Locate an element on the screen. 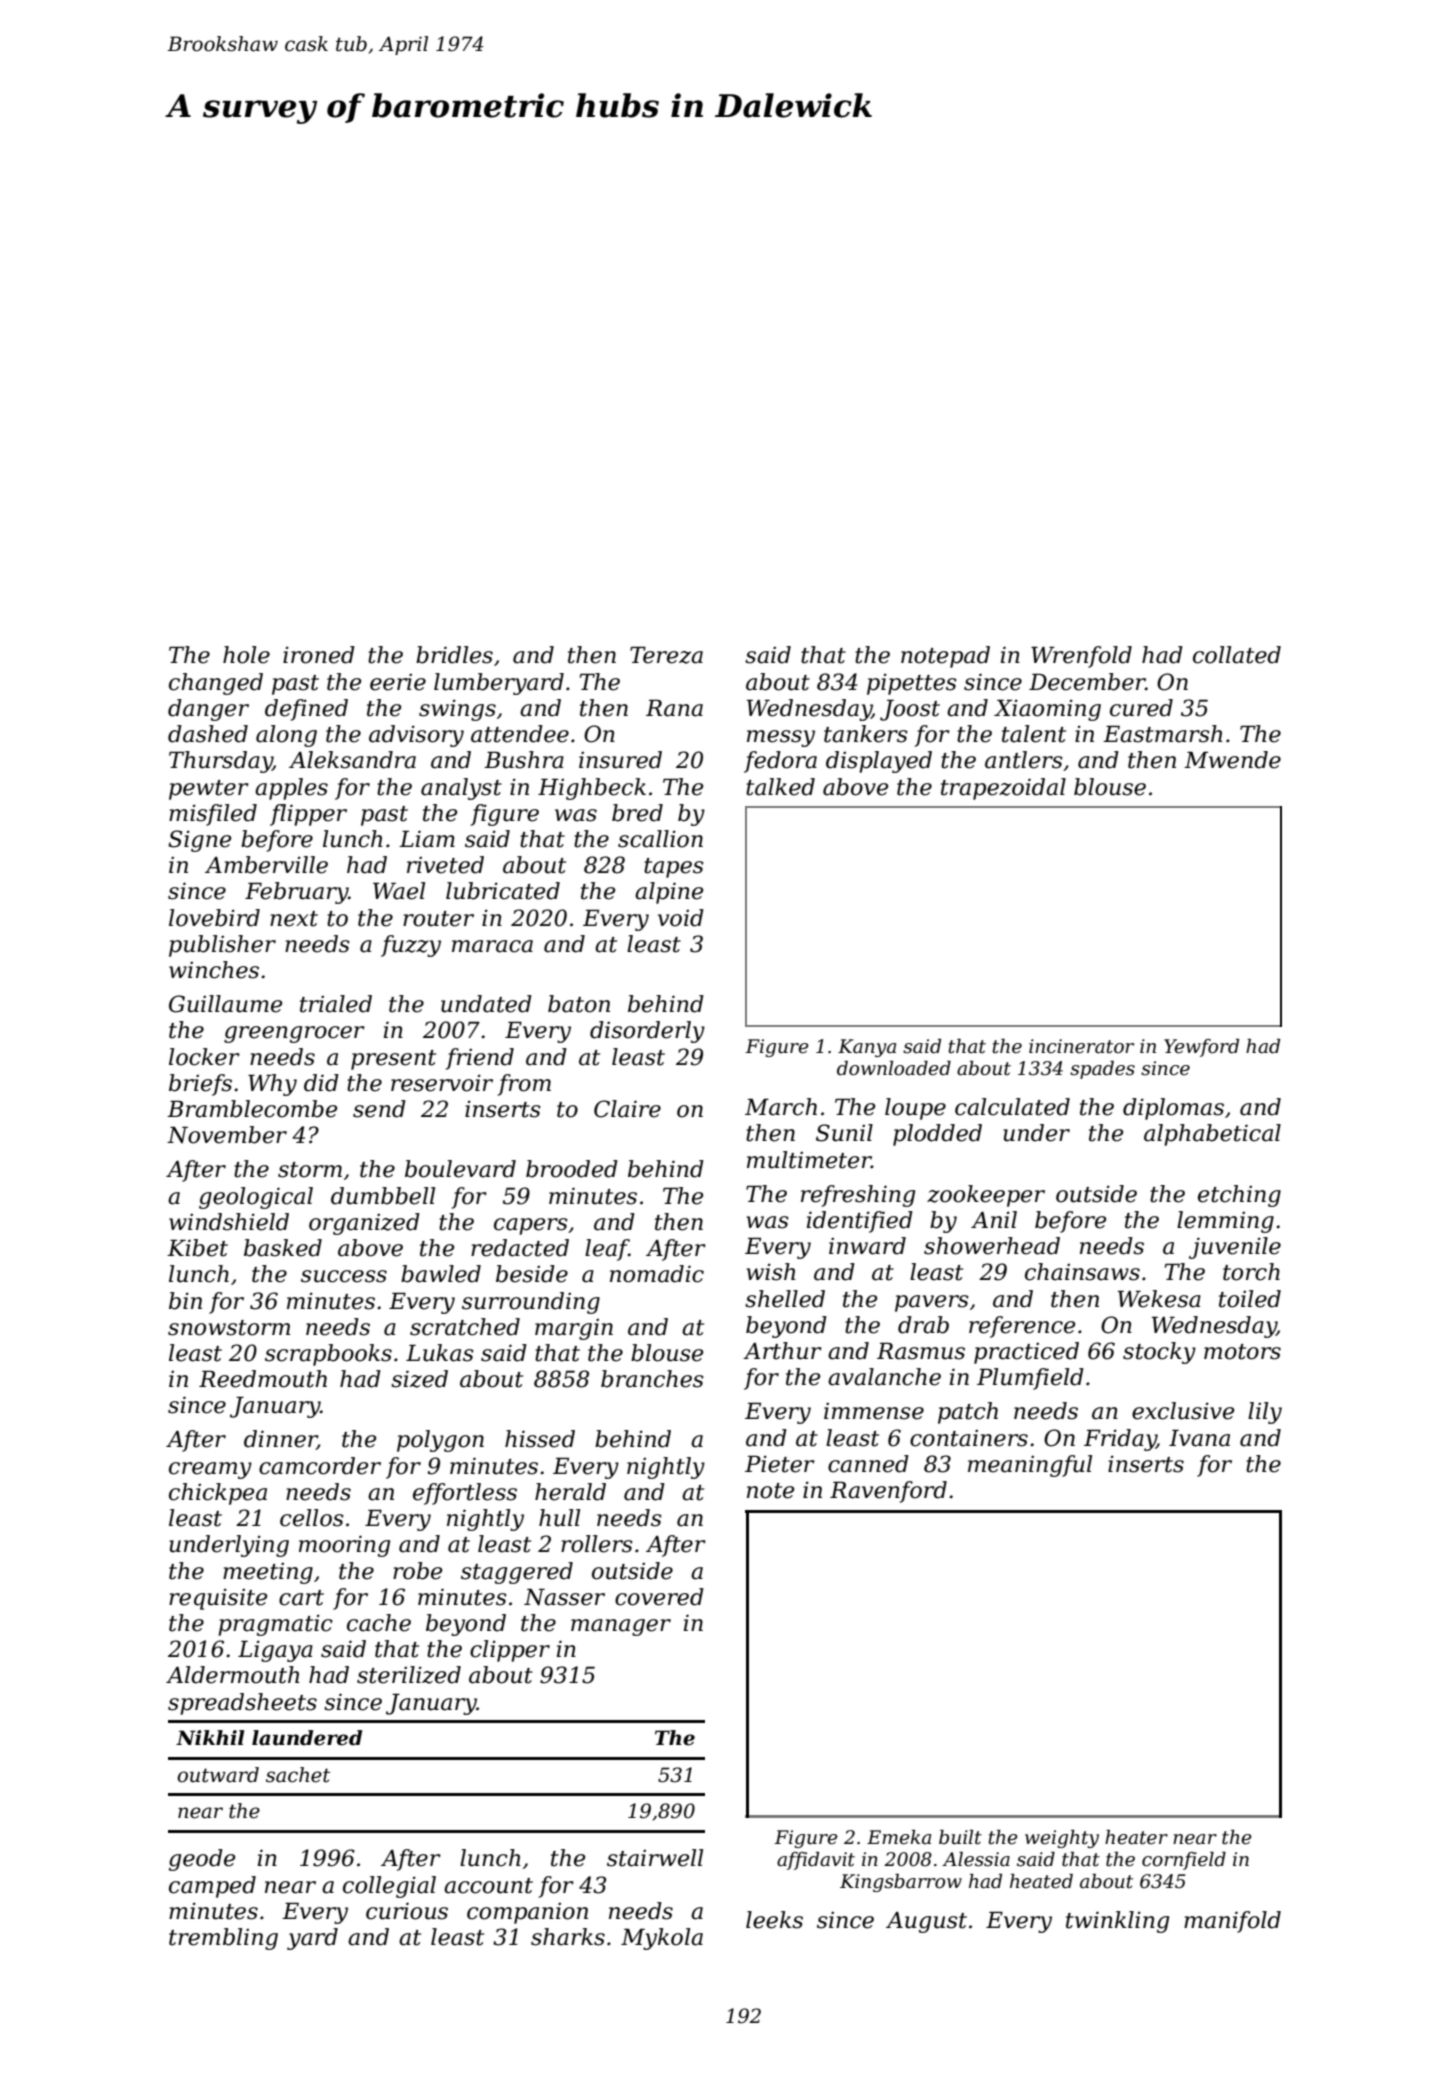 The image size is (1450, 2100). collated is located at coordinates (1237, 655).
